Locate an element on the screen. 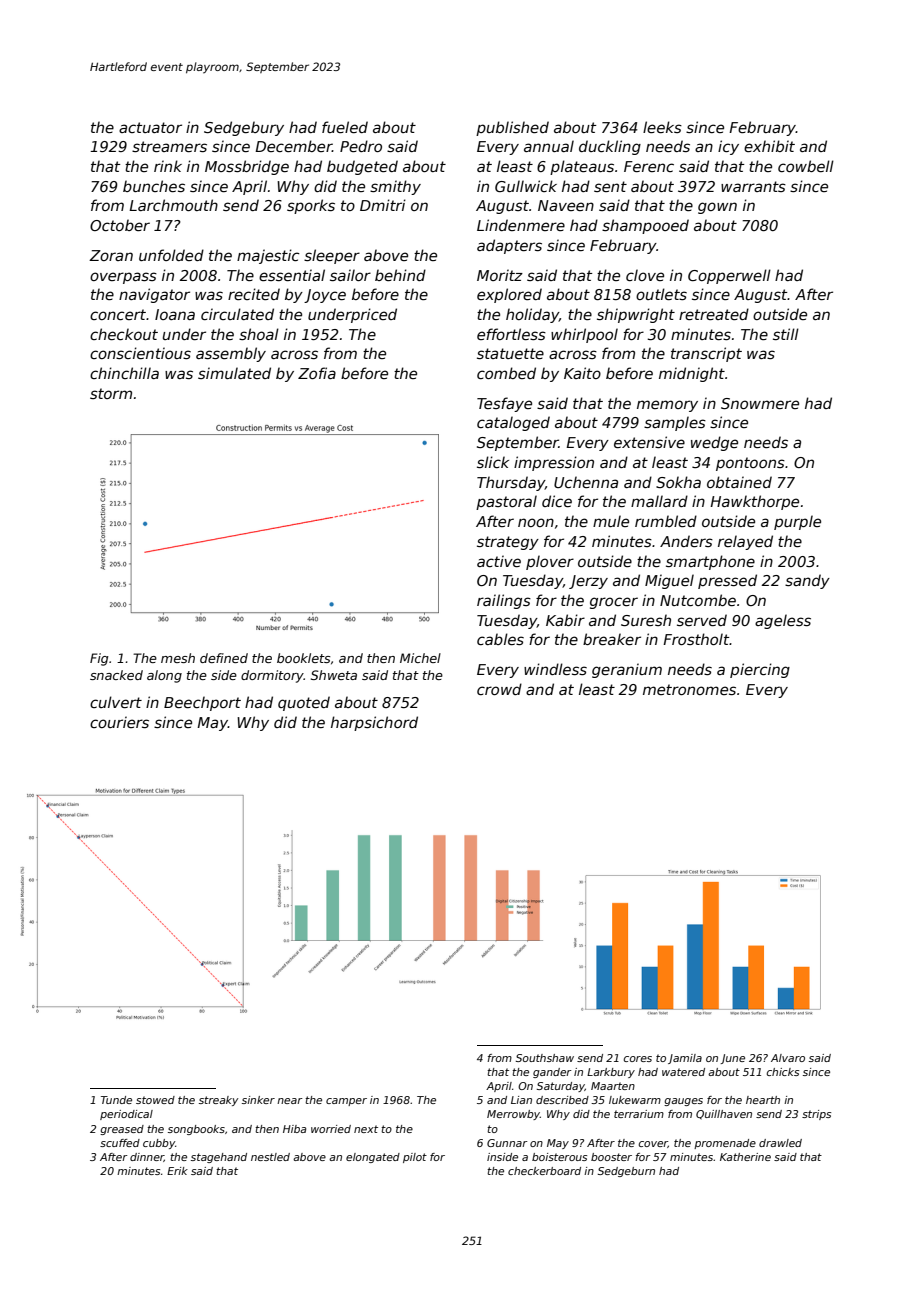 The height and width of the screenshot is (1314, 924). explored is located at coordinates (509, 295).
